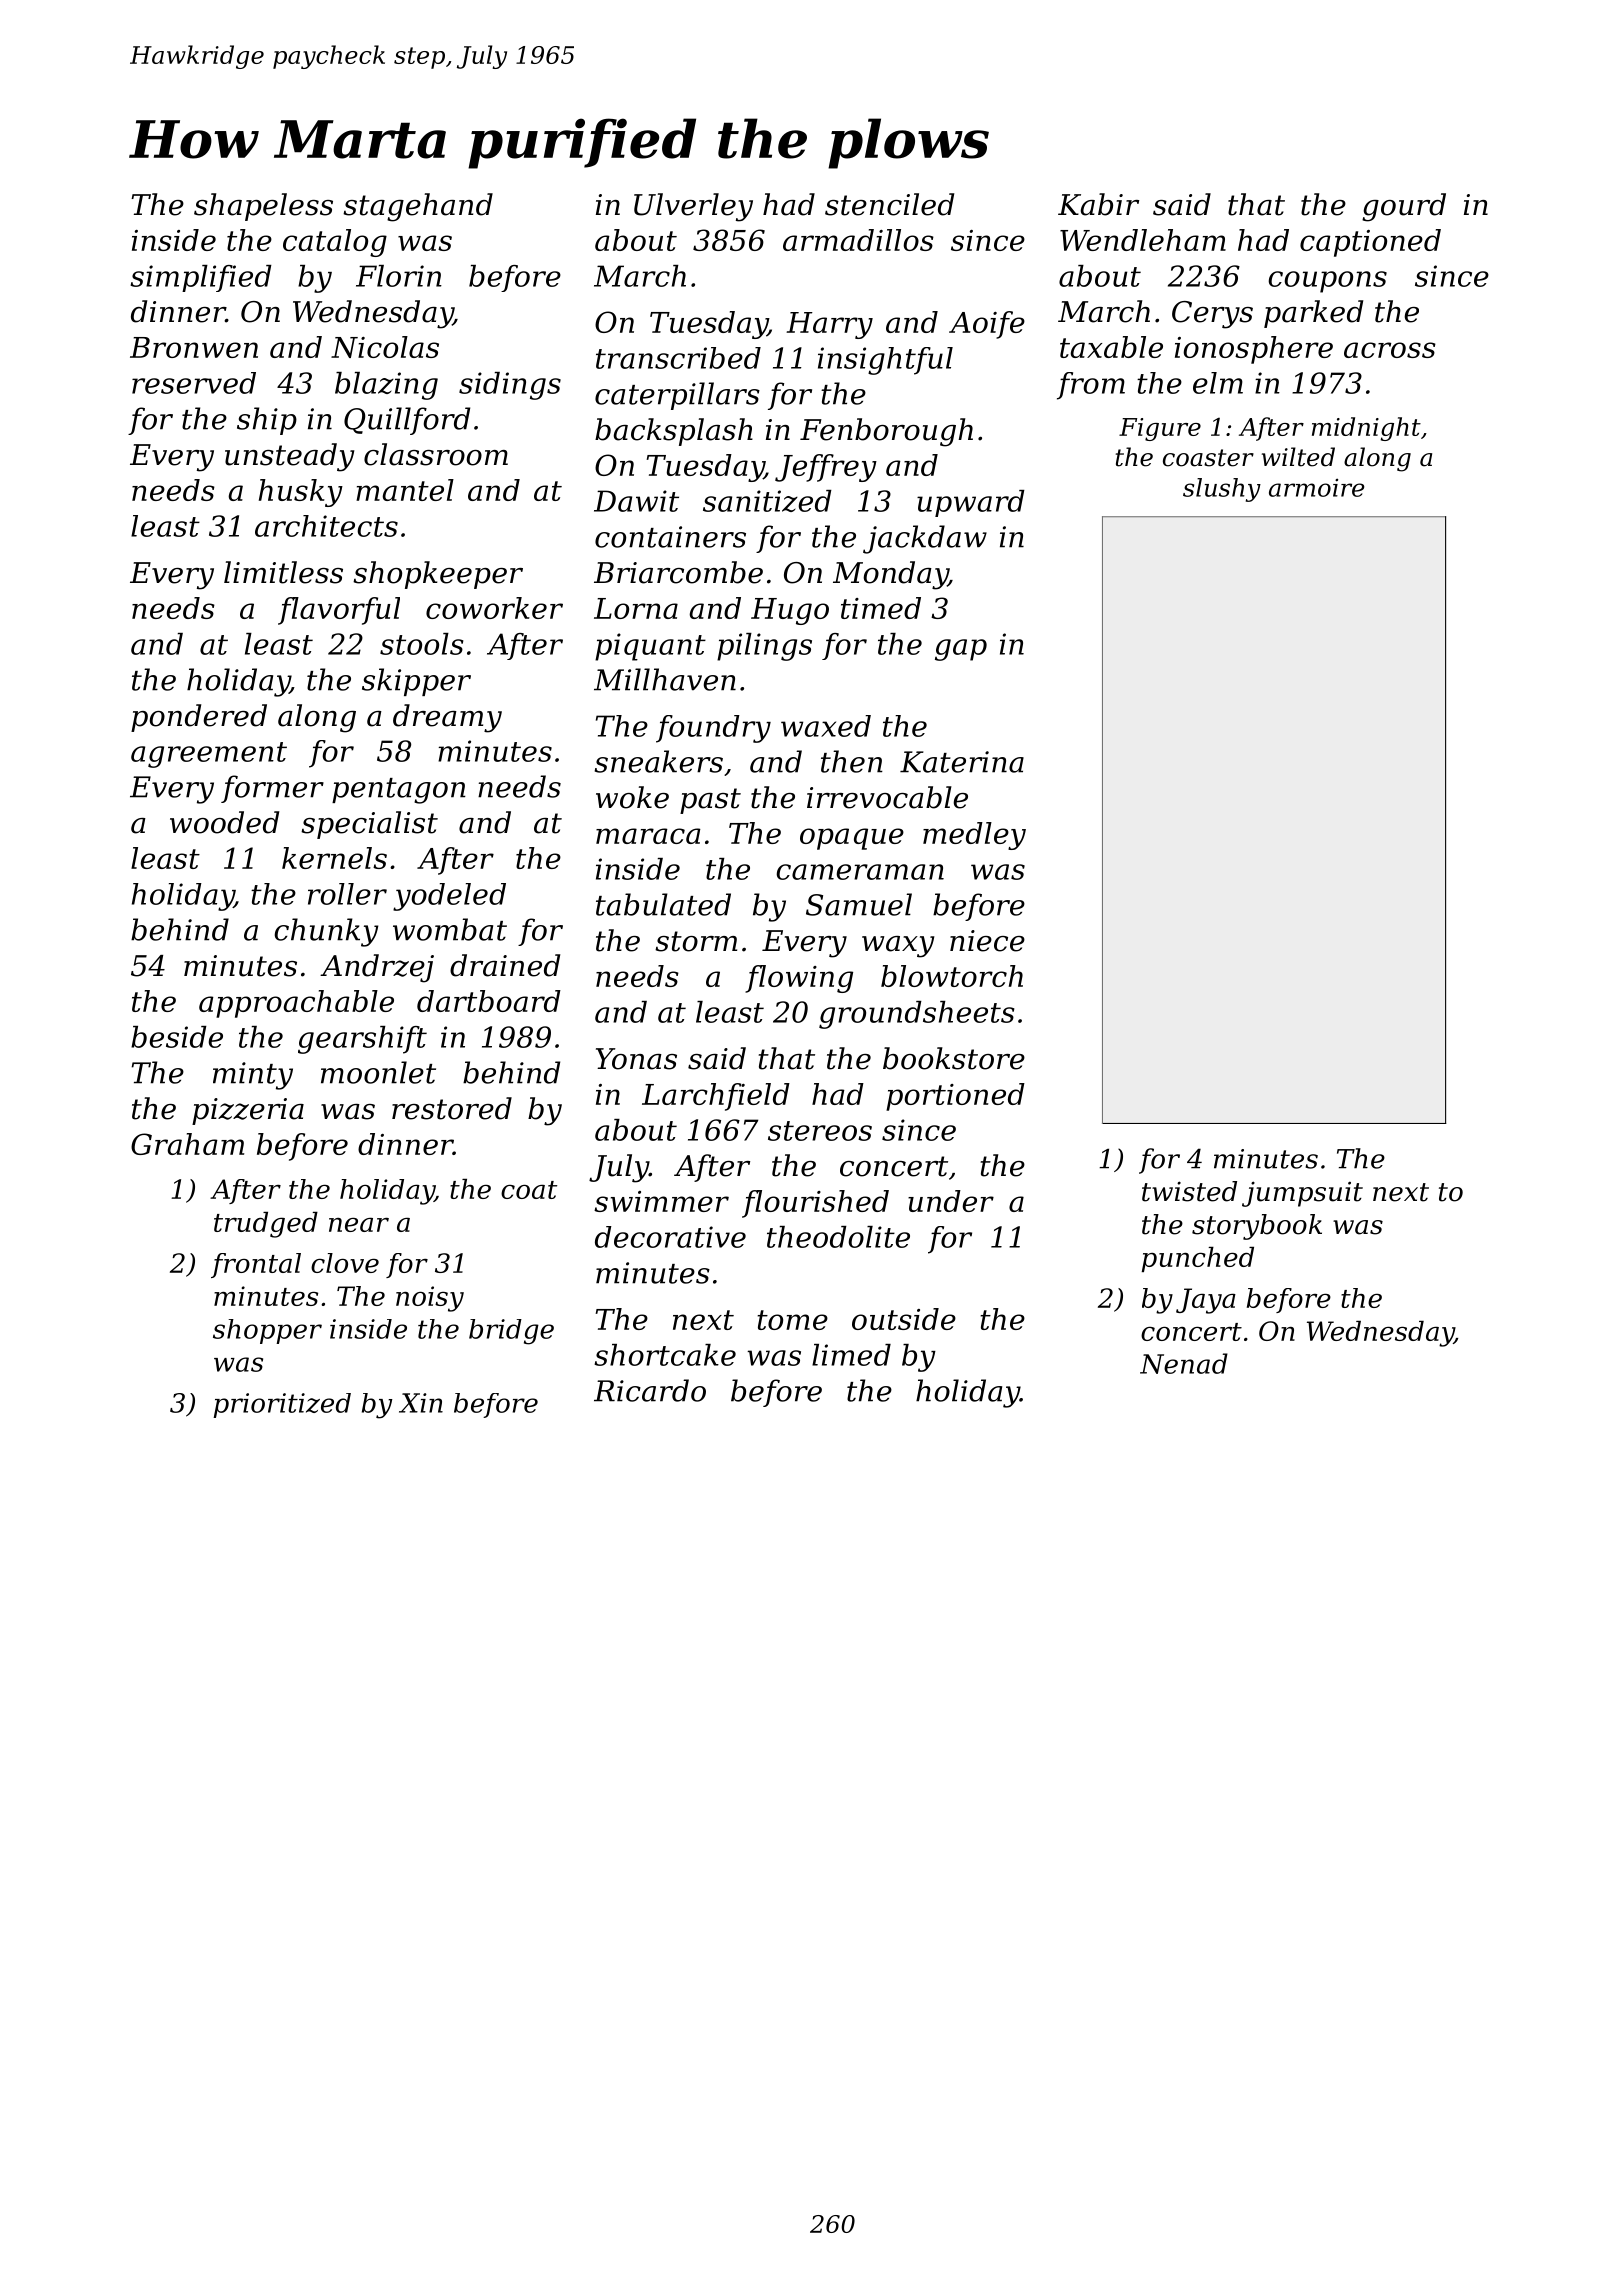  Describe the element at coordinates (1098, 204) in the screenshot. I see `Kabir` at that location.
